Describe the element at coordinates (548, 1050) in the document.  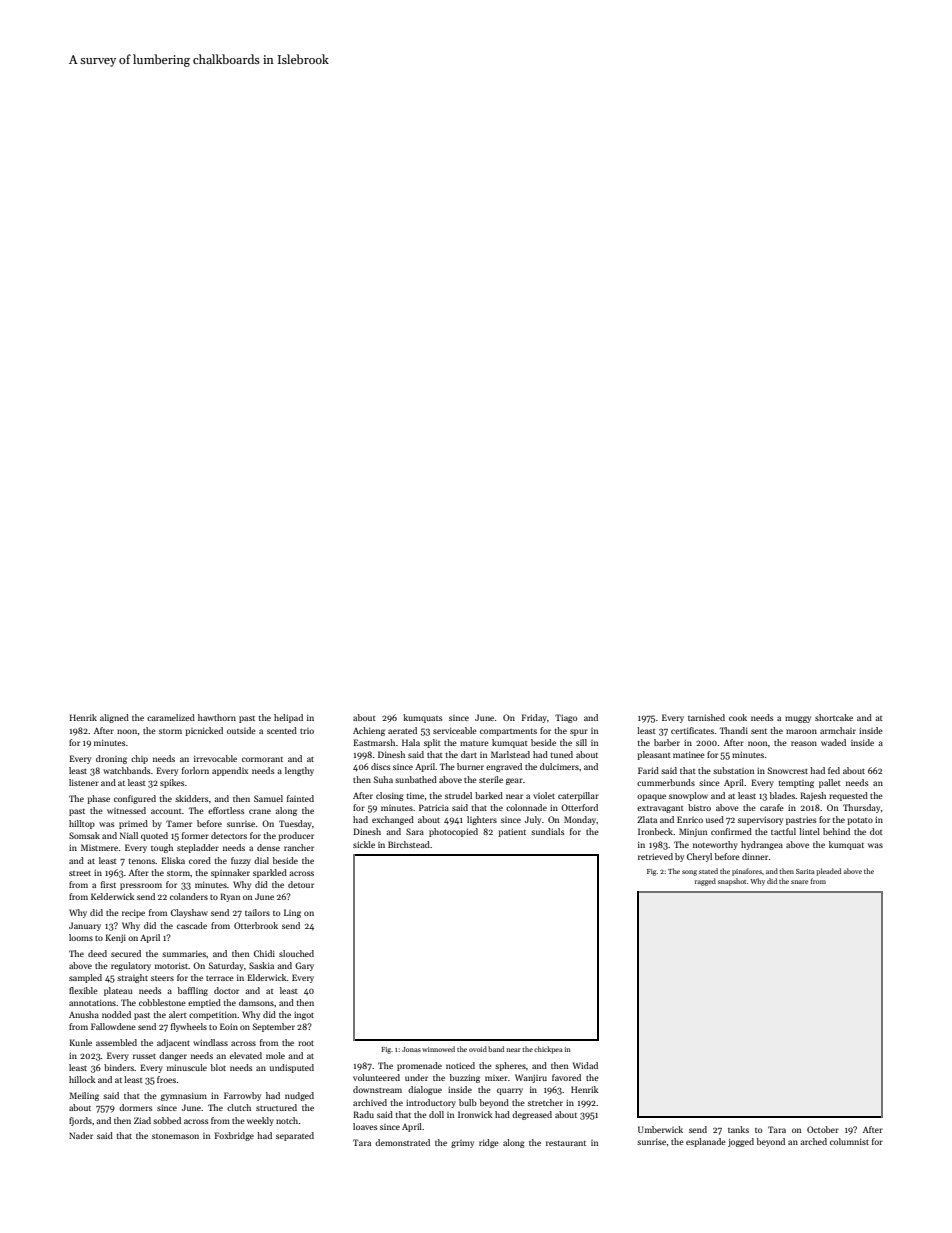
I see `chickpea` at that location.
